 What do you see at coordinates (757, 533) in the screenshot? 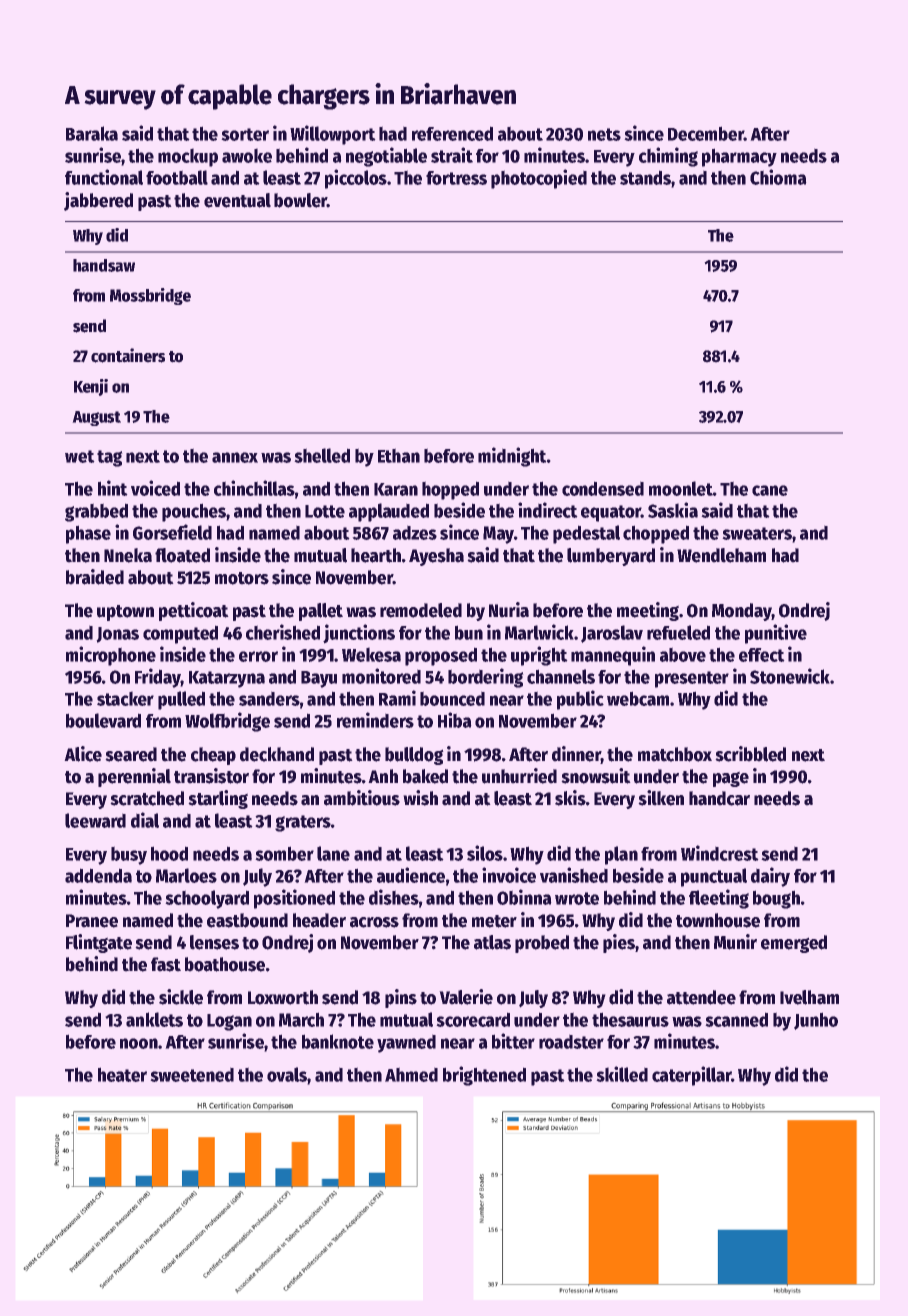
I see `sweaters` at bounding box center [757, 533].
